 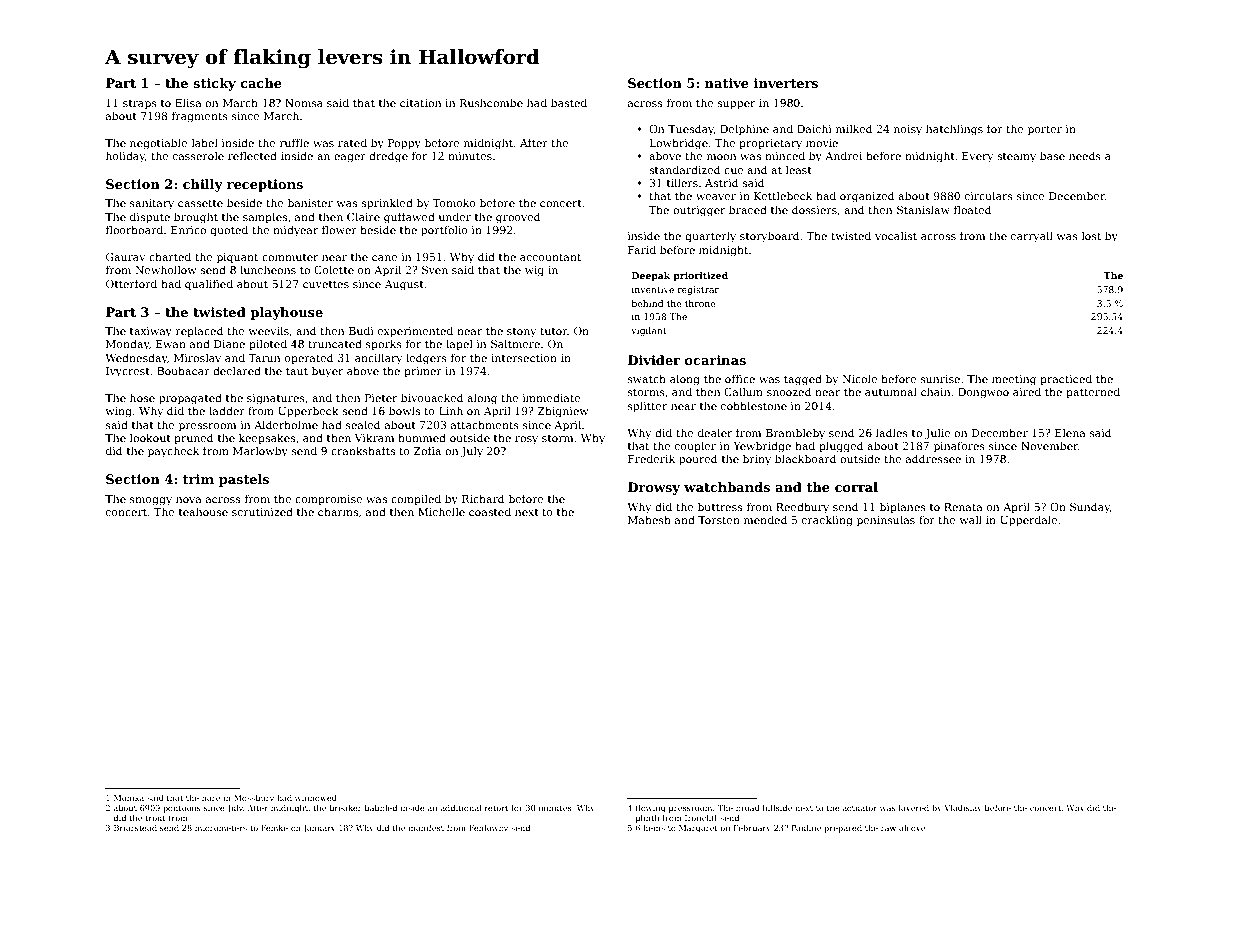 I want to click on prepared, so click(x=843, y=828).
